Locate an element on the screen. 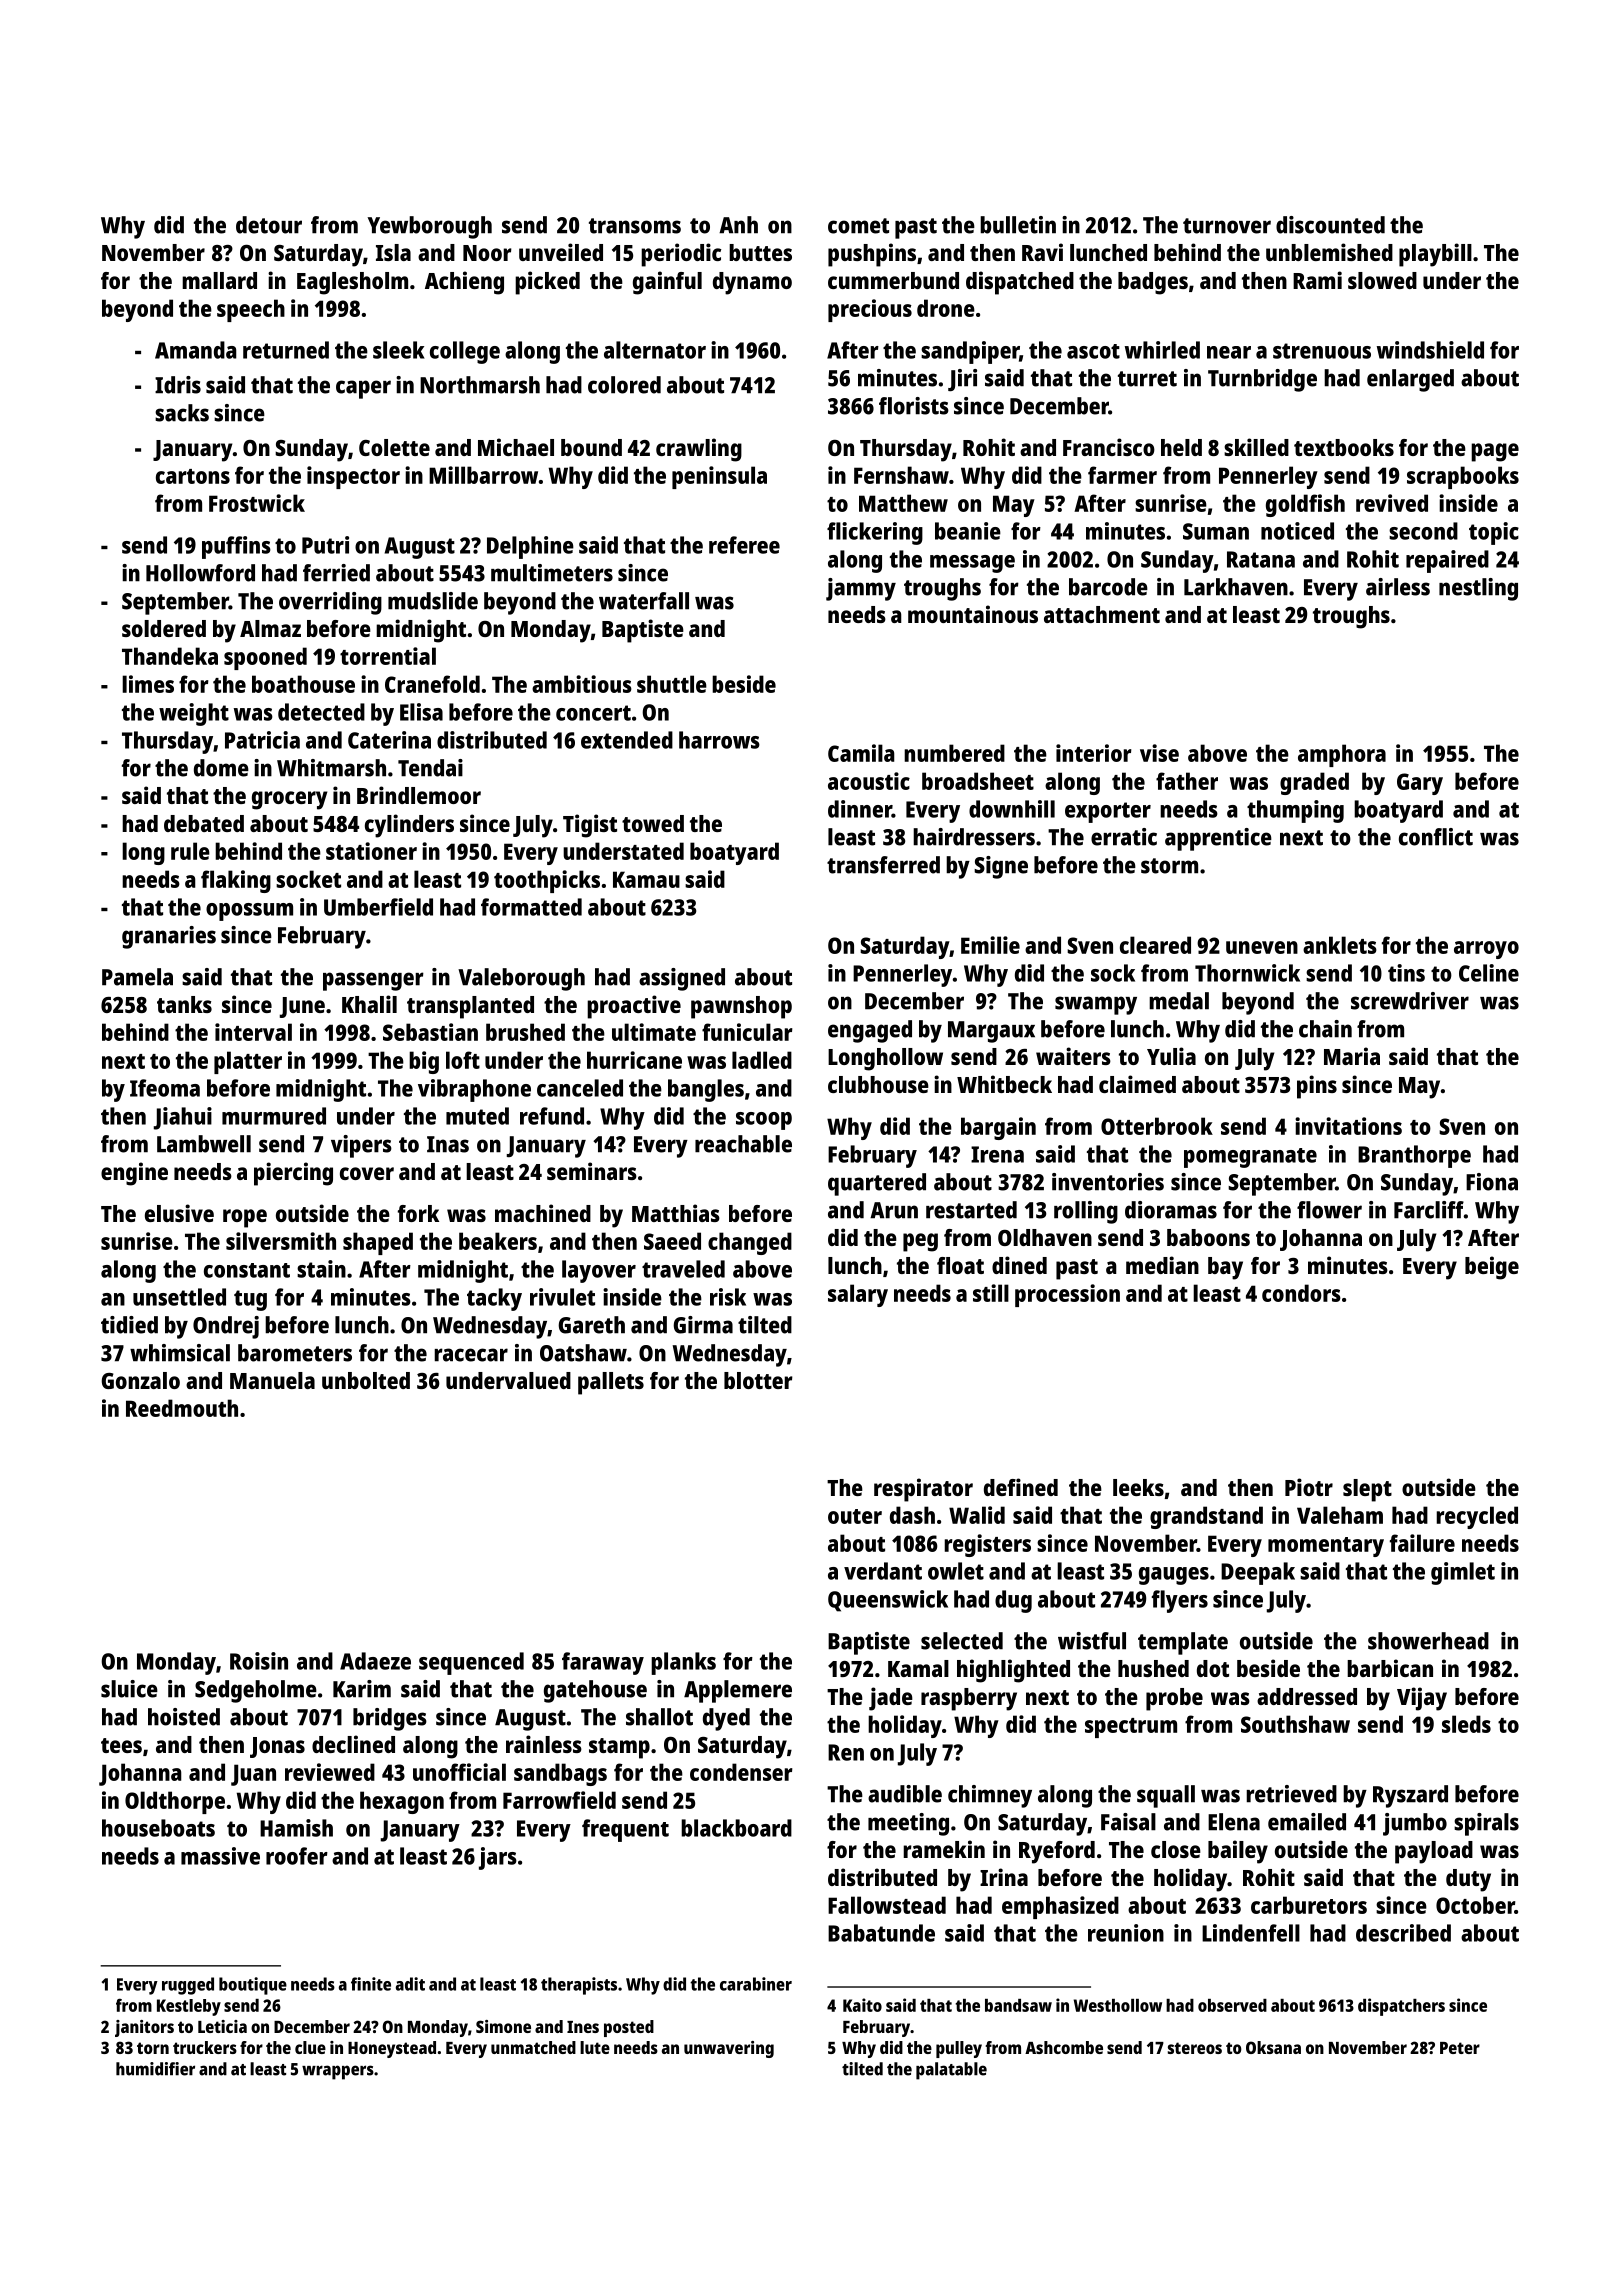 The width and height of the screenshot is (1620, 2292). massive is located at coordinates (220, 1856).
